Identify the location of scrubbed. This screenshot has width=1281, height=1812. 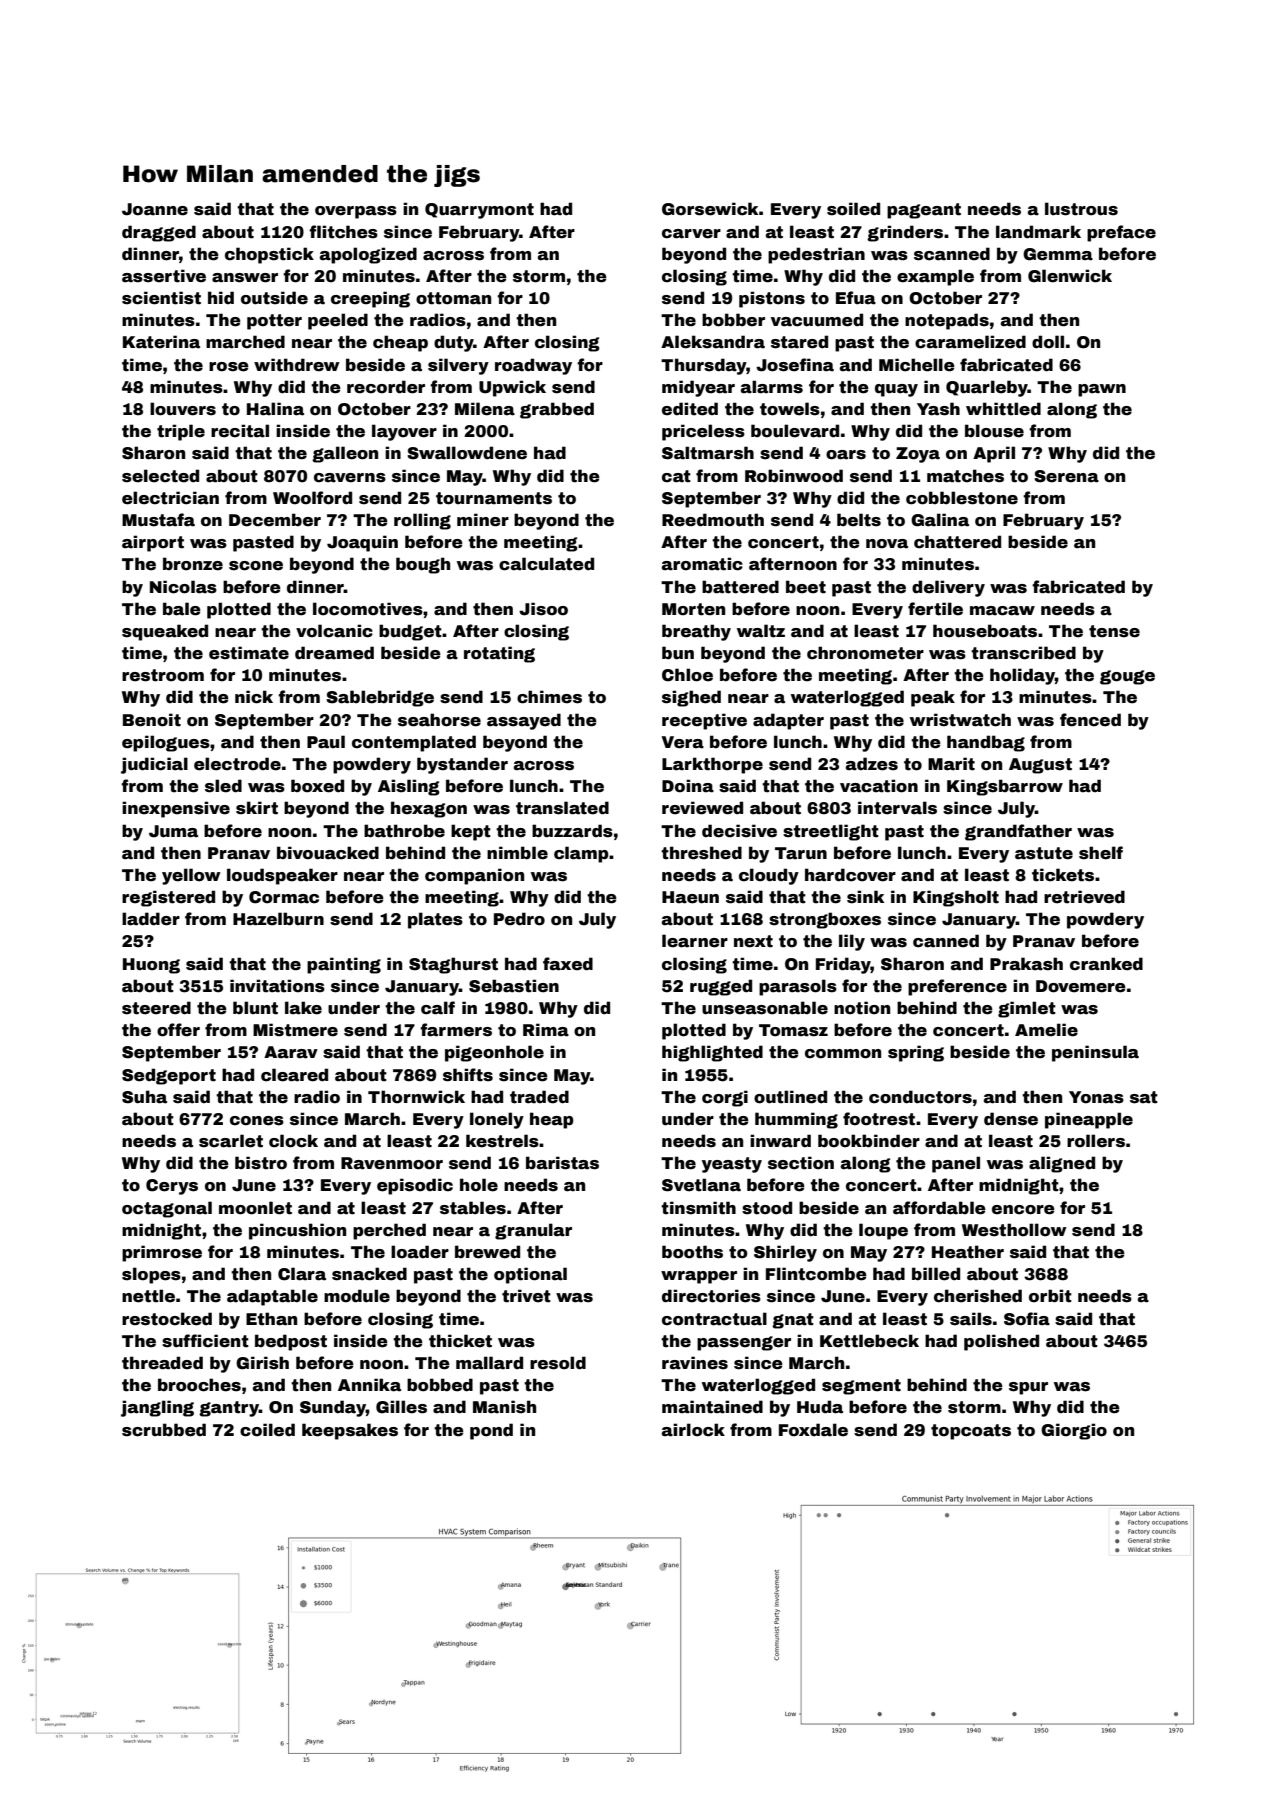
(164, 1430).
